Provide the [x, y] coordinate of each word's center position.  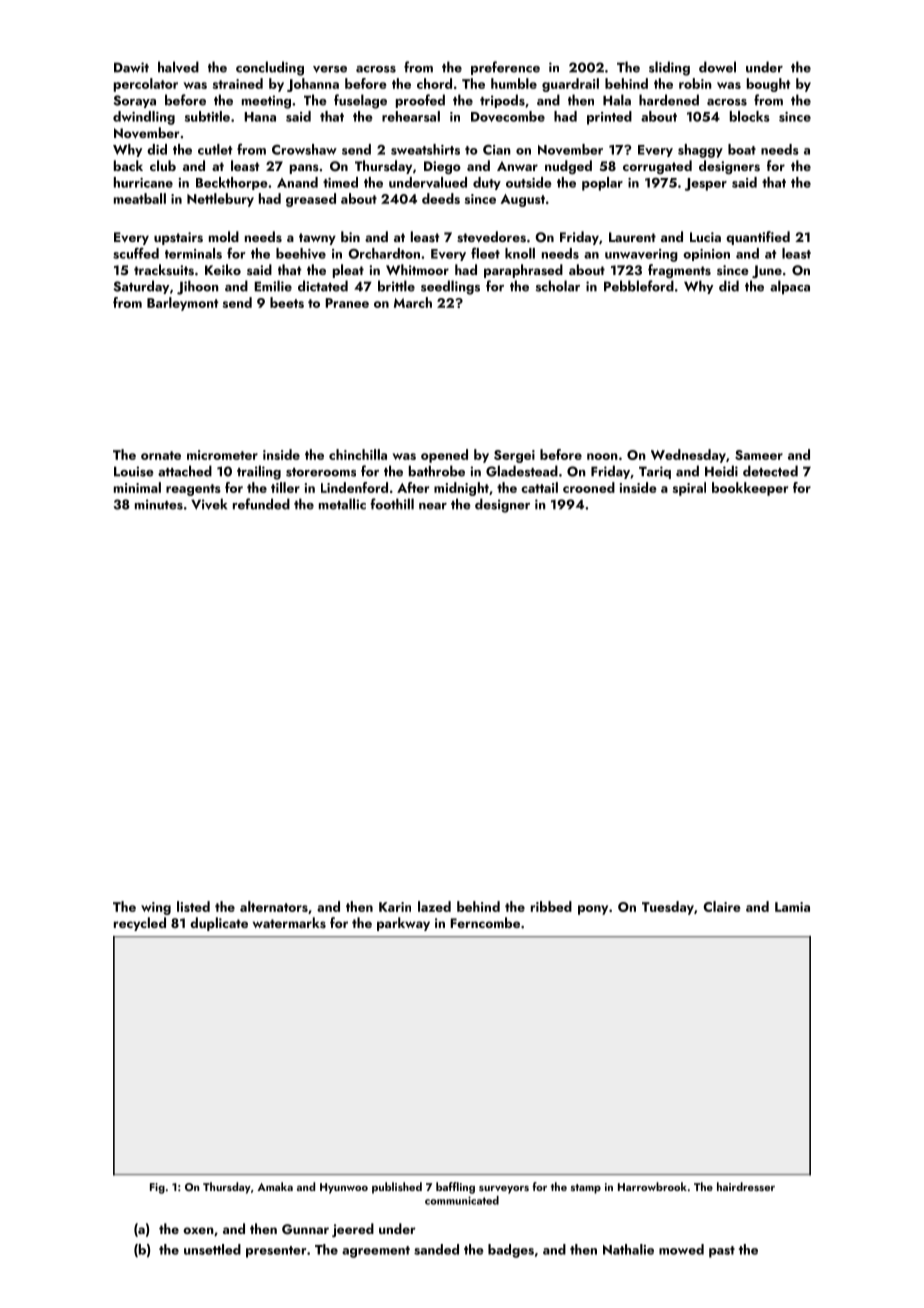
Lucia [705, 237]
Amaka [275, 1186]
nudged [568, 167]
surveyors [504, 1190]
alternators [274, 906]
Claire [722, 906]
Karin [395, 907]
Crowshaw [304, 149]
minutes [159, 504]
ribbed [551, 906]
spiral [689, 489]
